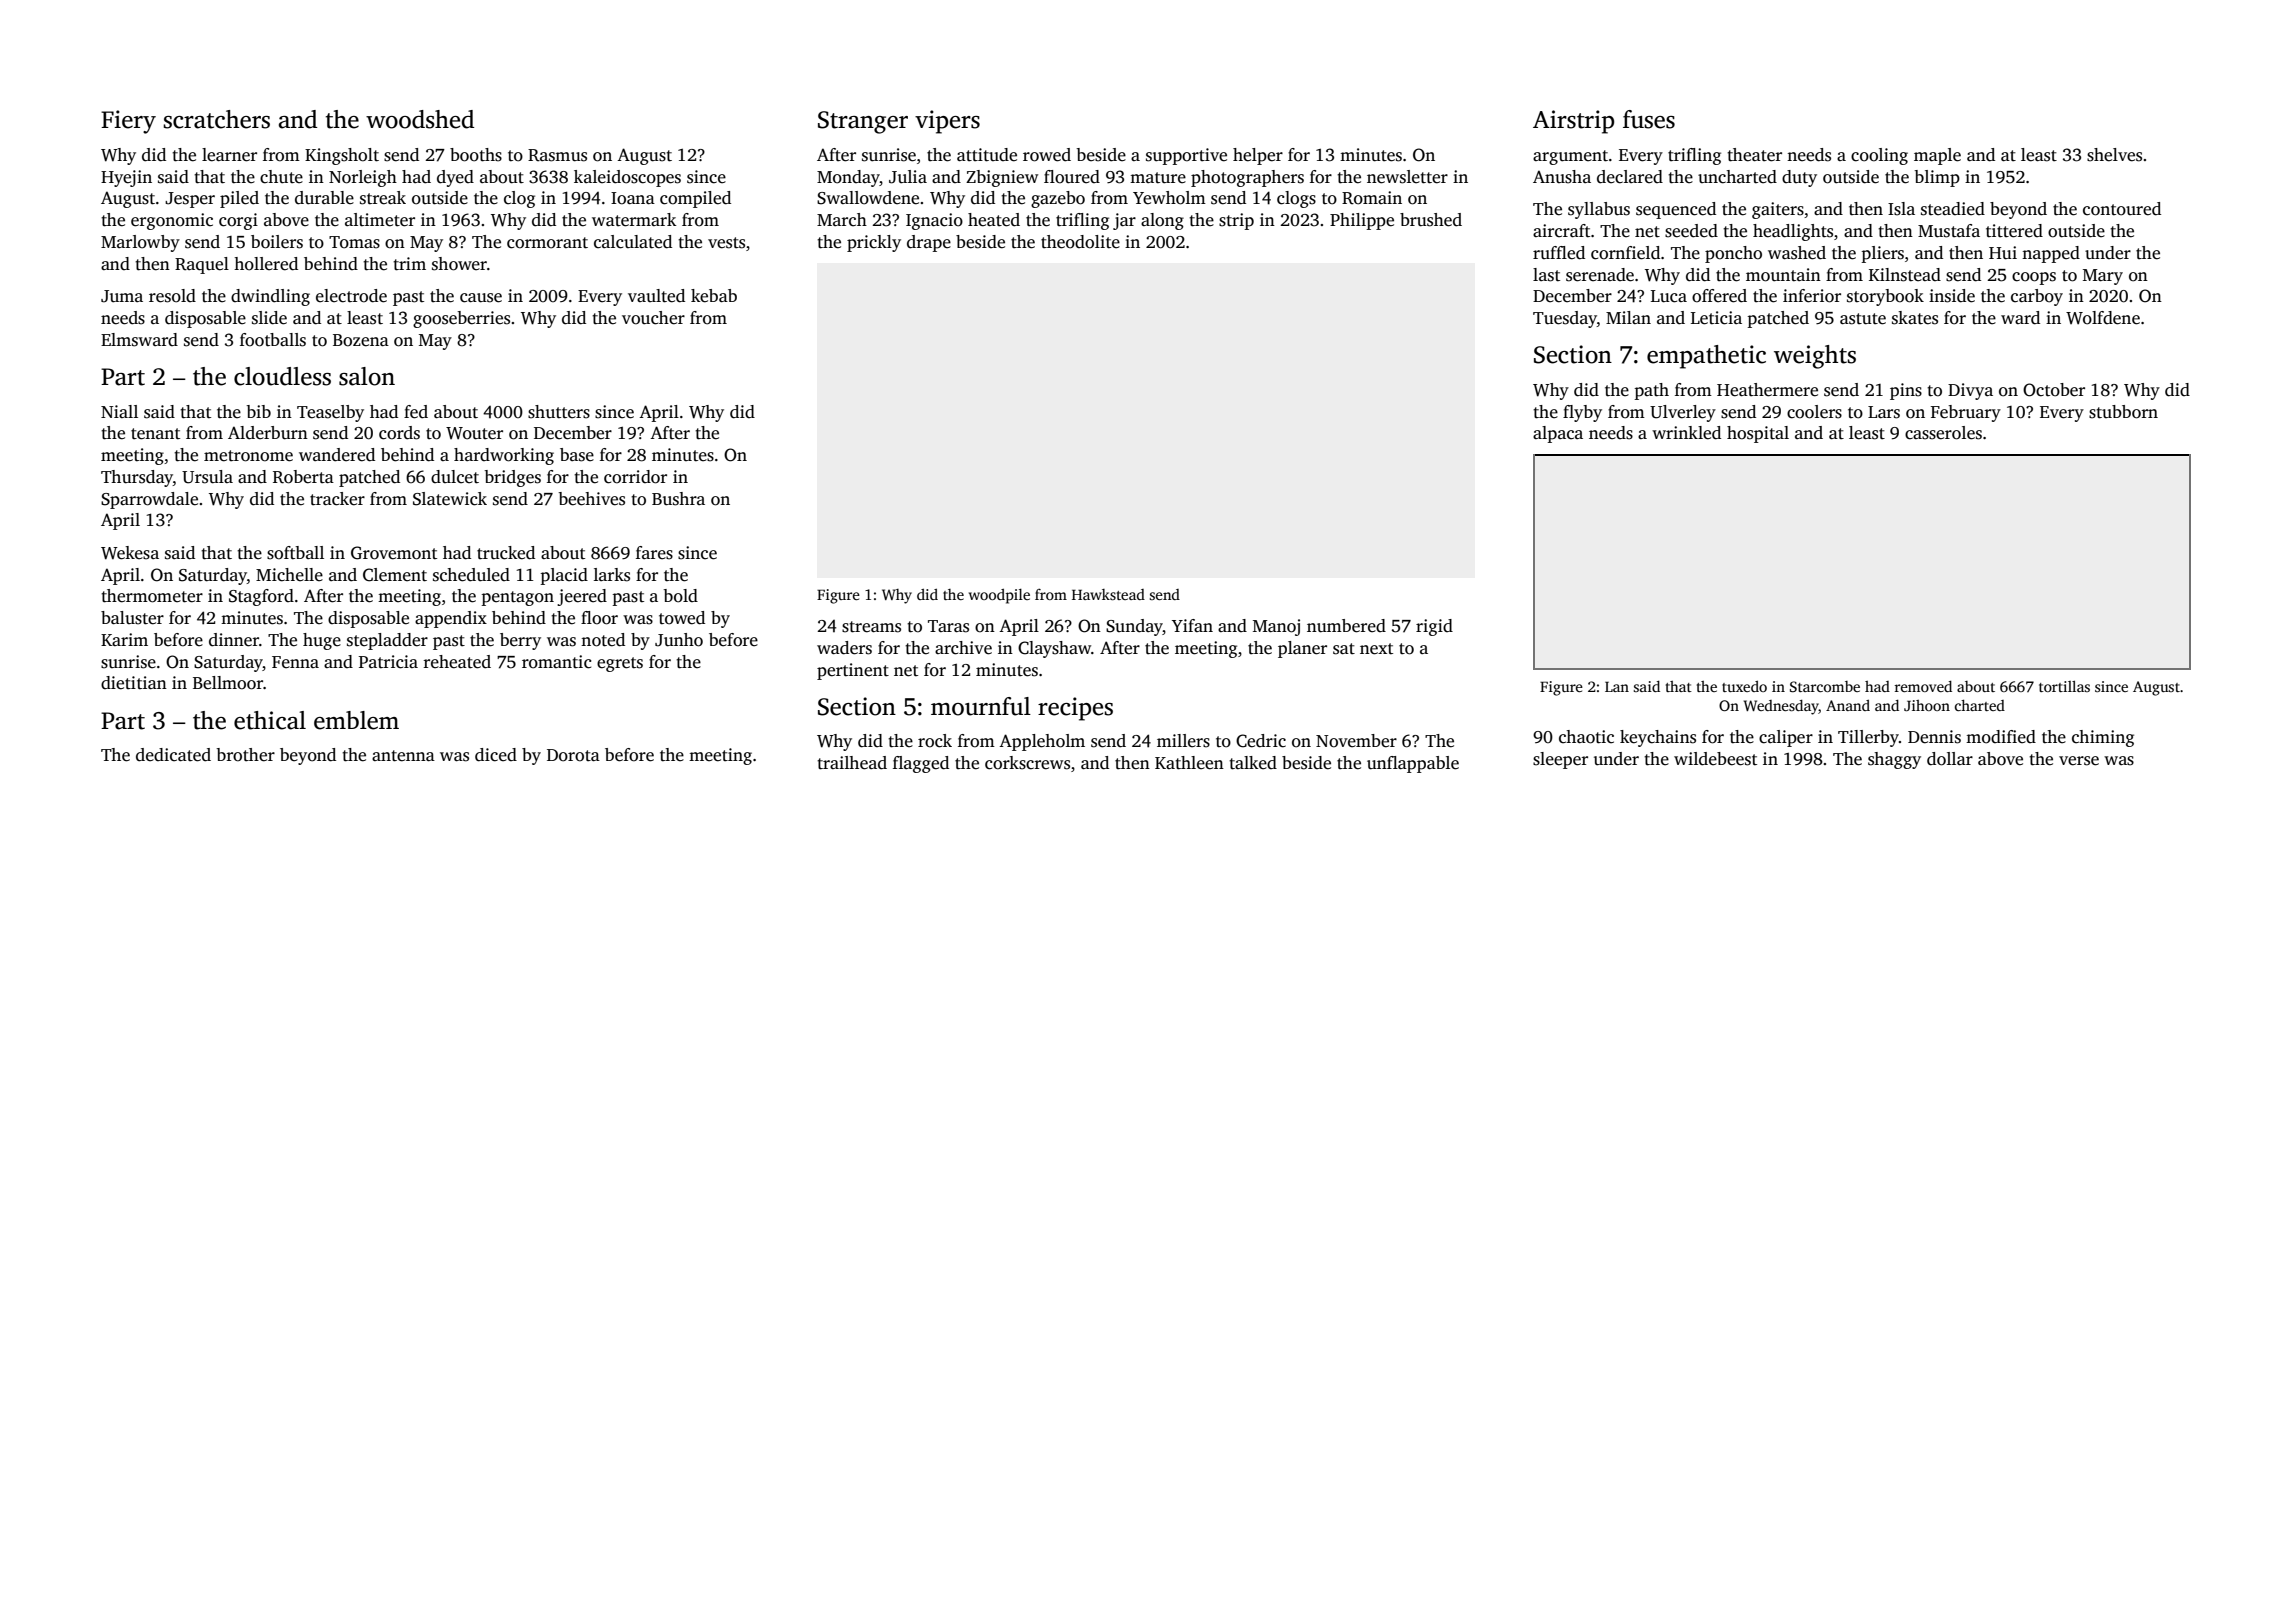 The image size is (2292, 1620). Describe the element at coordinates (1649, 119) in the screenshot. I see `fuses` at that location.
